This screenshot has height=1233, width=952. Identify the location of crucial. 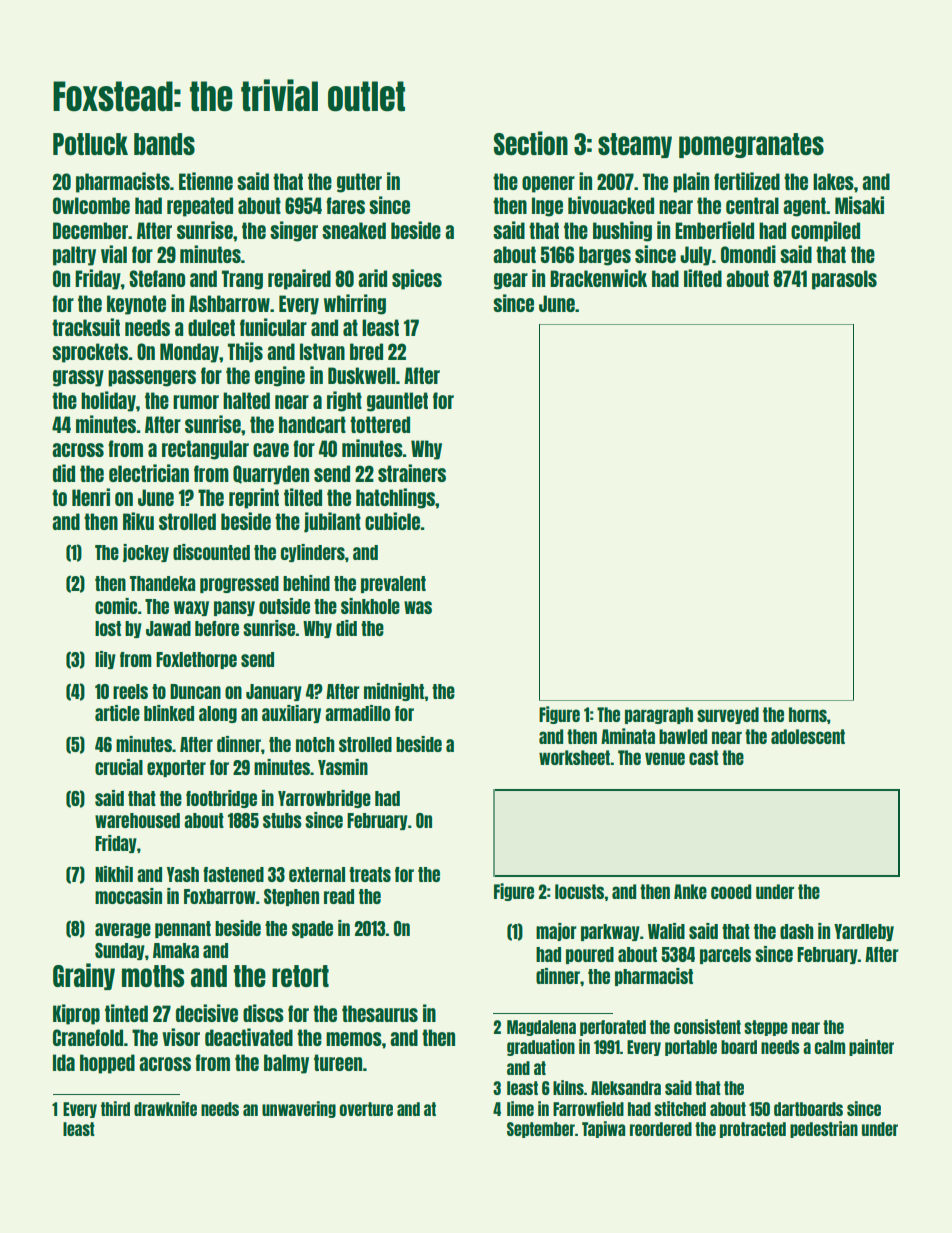
(119, 767).
